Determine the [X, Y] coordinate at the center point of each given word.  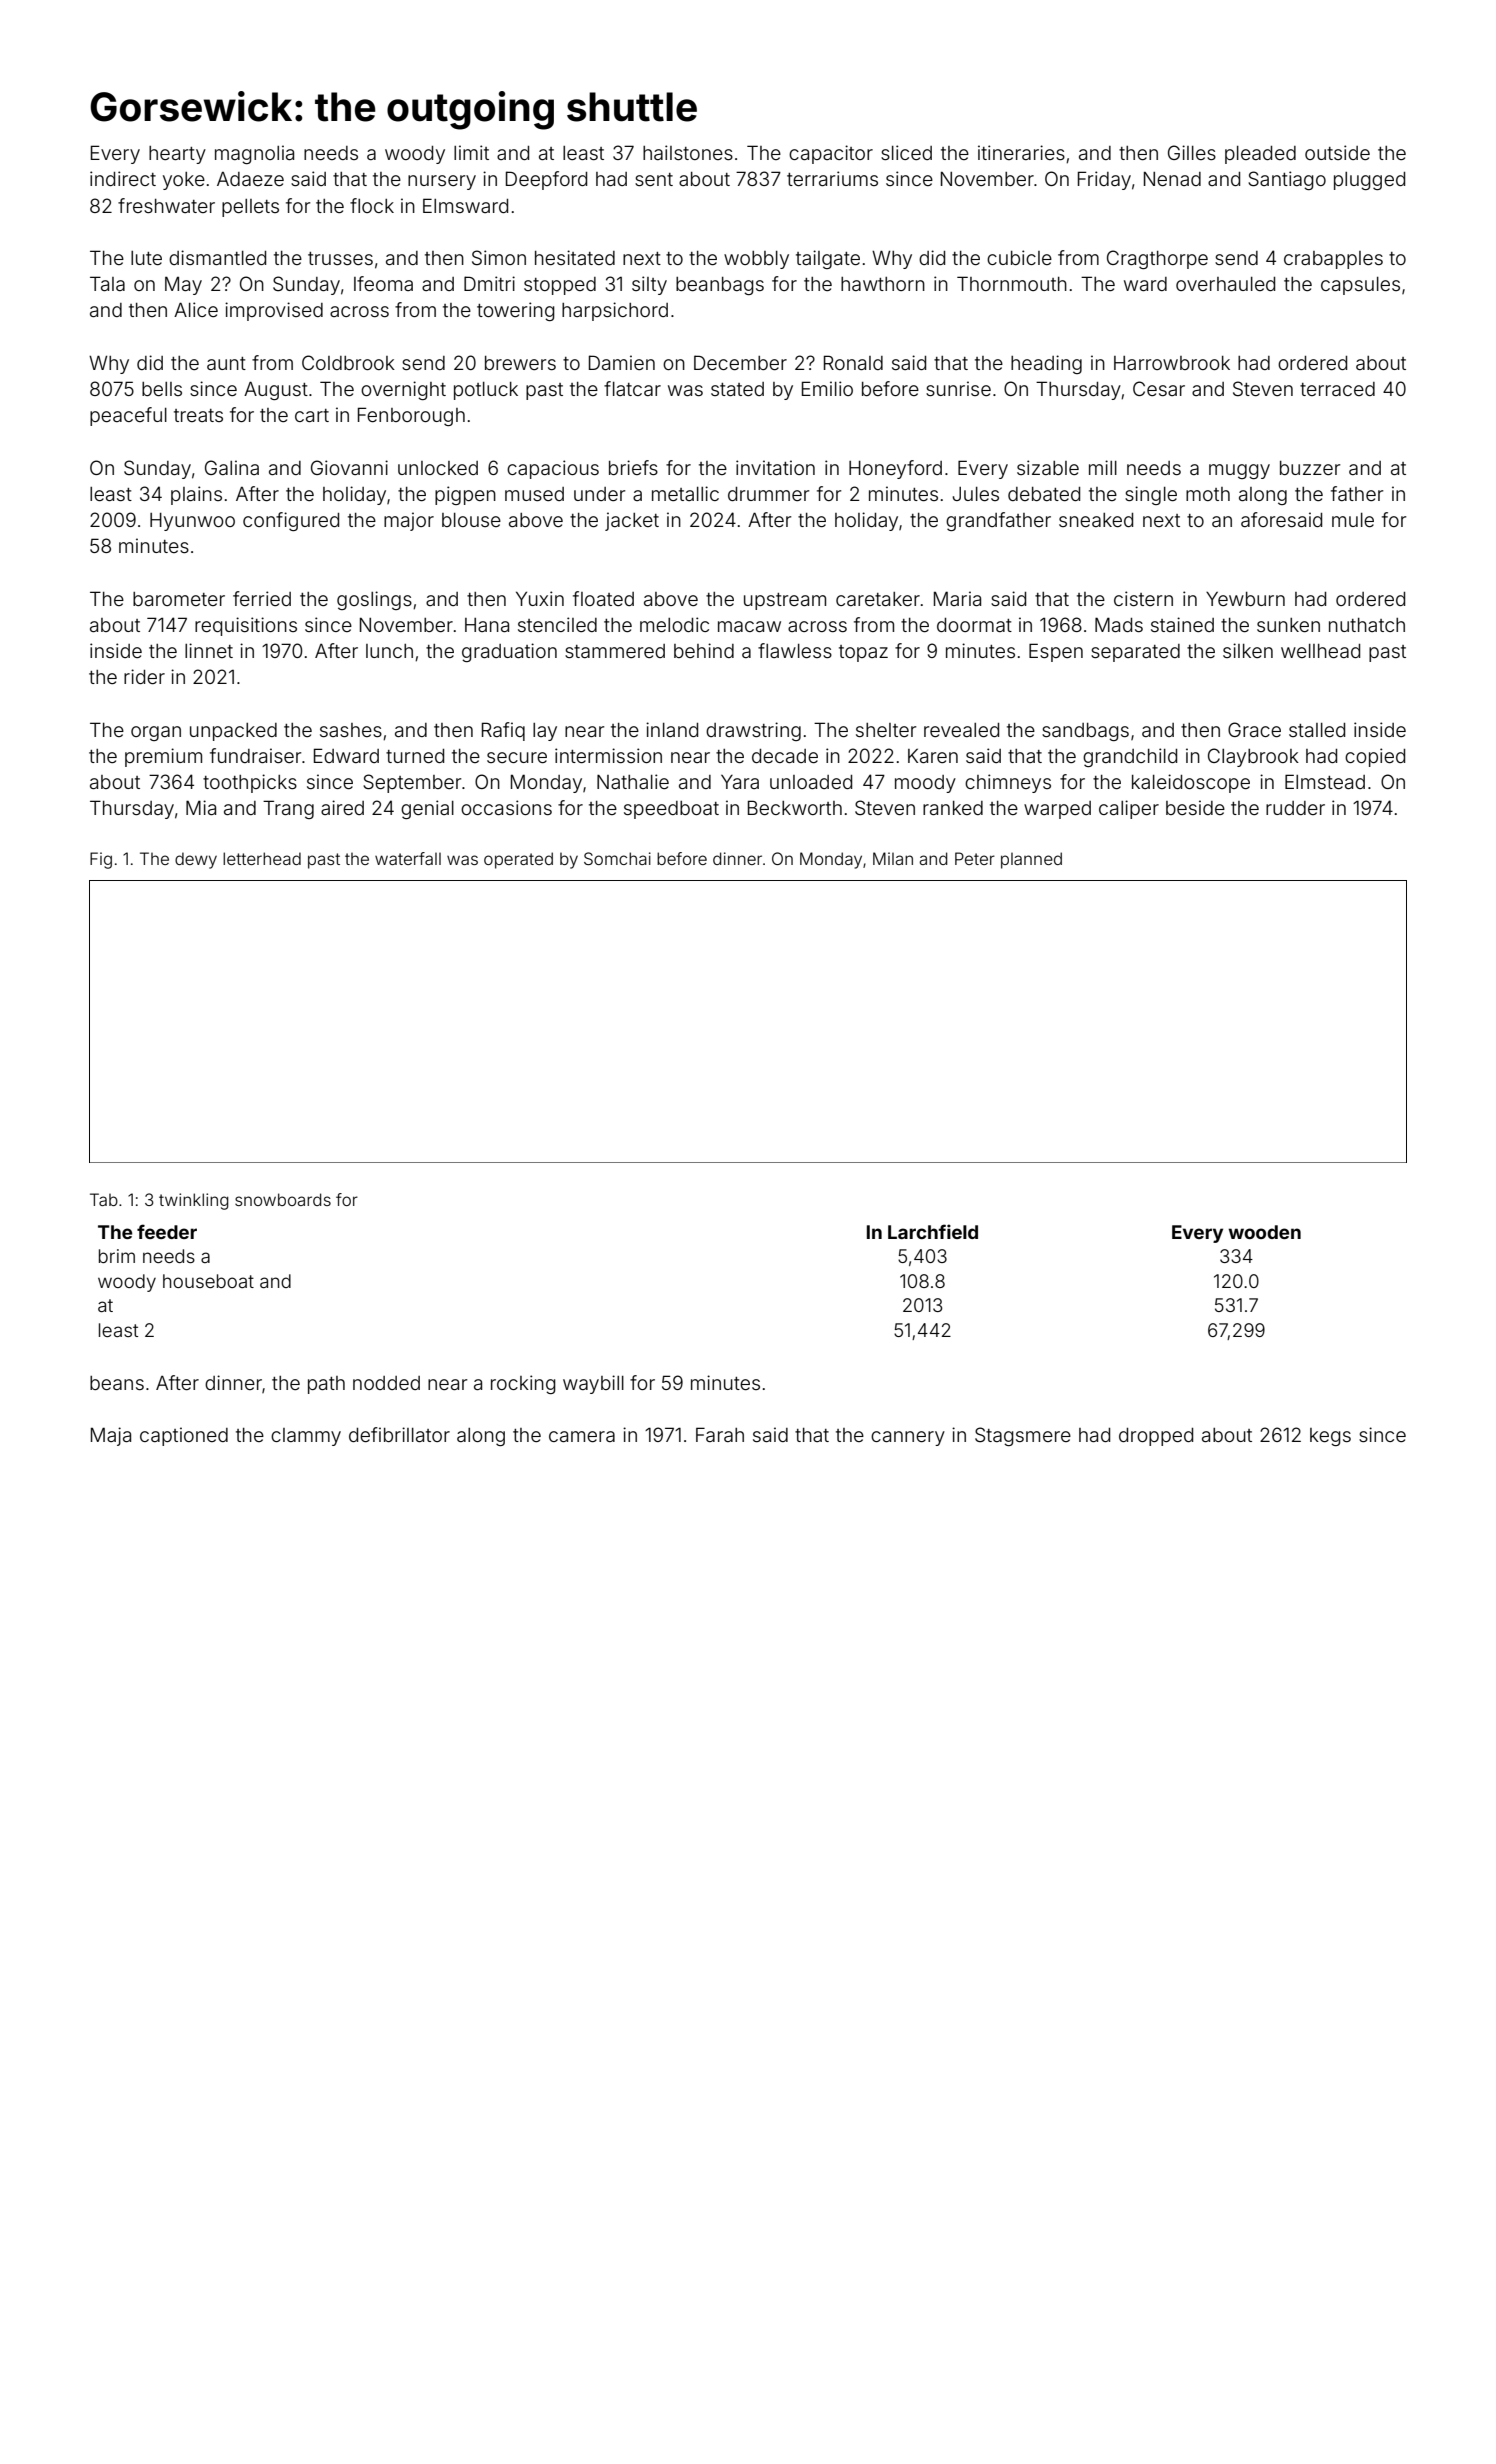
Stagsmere [1023, 1436]
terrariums [832, 178]
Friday [1104, 180]
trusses [340, 258]
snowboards [283, 1199]
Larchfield [933, 1231]
